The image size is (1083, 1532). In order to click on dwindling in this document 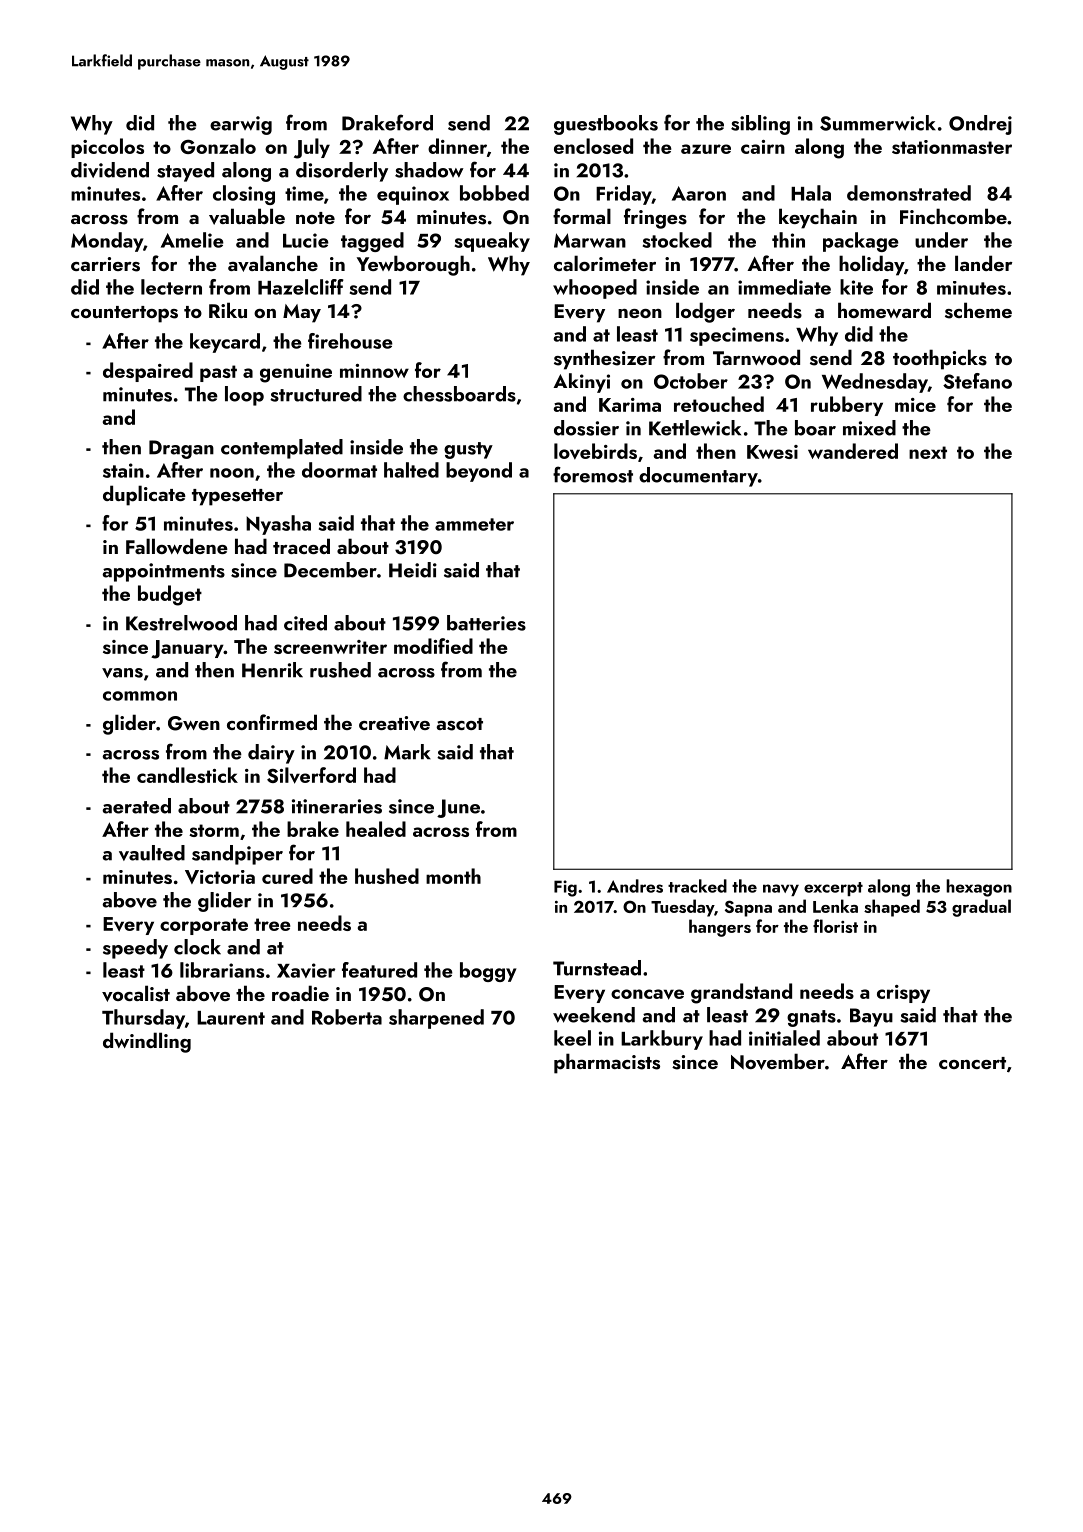, I will do `click(147, 1042)`.
